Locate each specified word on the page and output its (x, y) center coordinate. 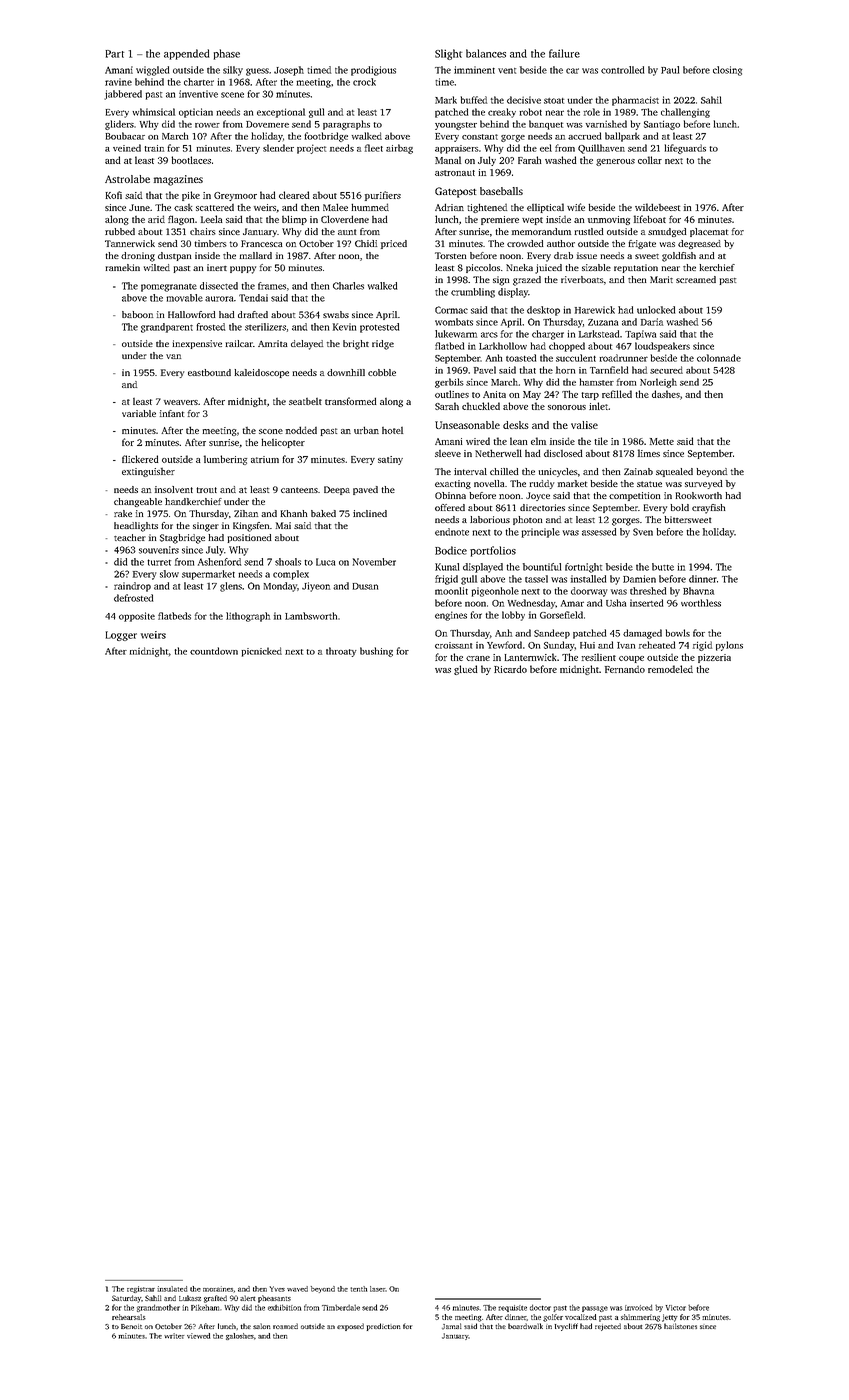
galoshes (240, 1336)
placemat (709, 232)
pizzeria (714, 658)
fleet (374, 148)
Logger (121, 636)
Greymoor (235, 196)
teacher (130, 537)
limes (649, 453)
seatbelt (305, 401)
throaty (341, 652)
